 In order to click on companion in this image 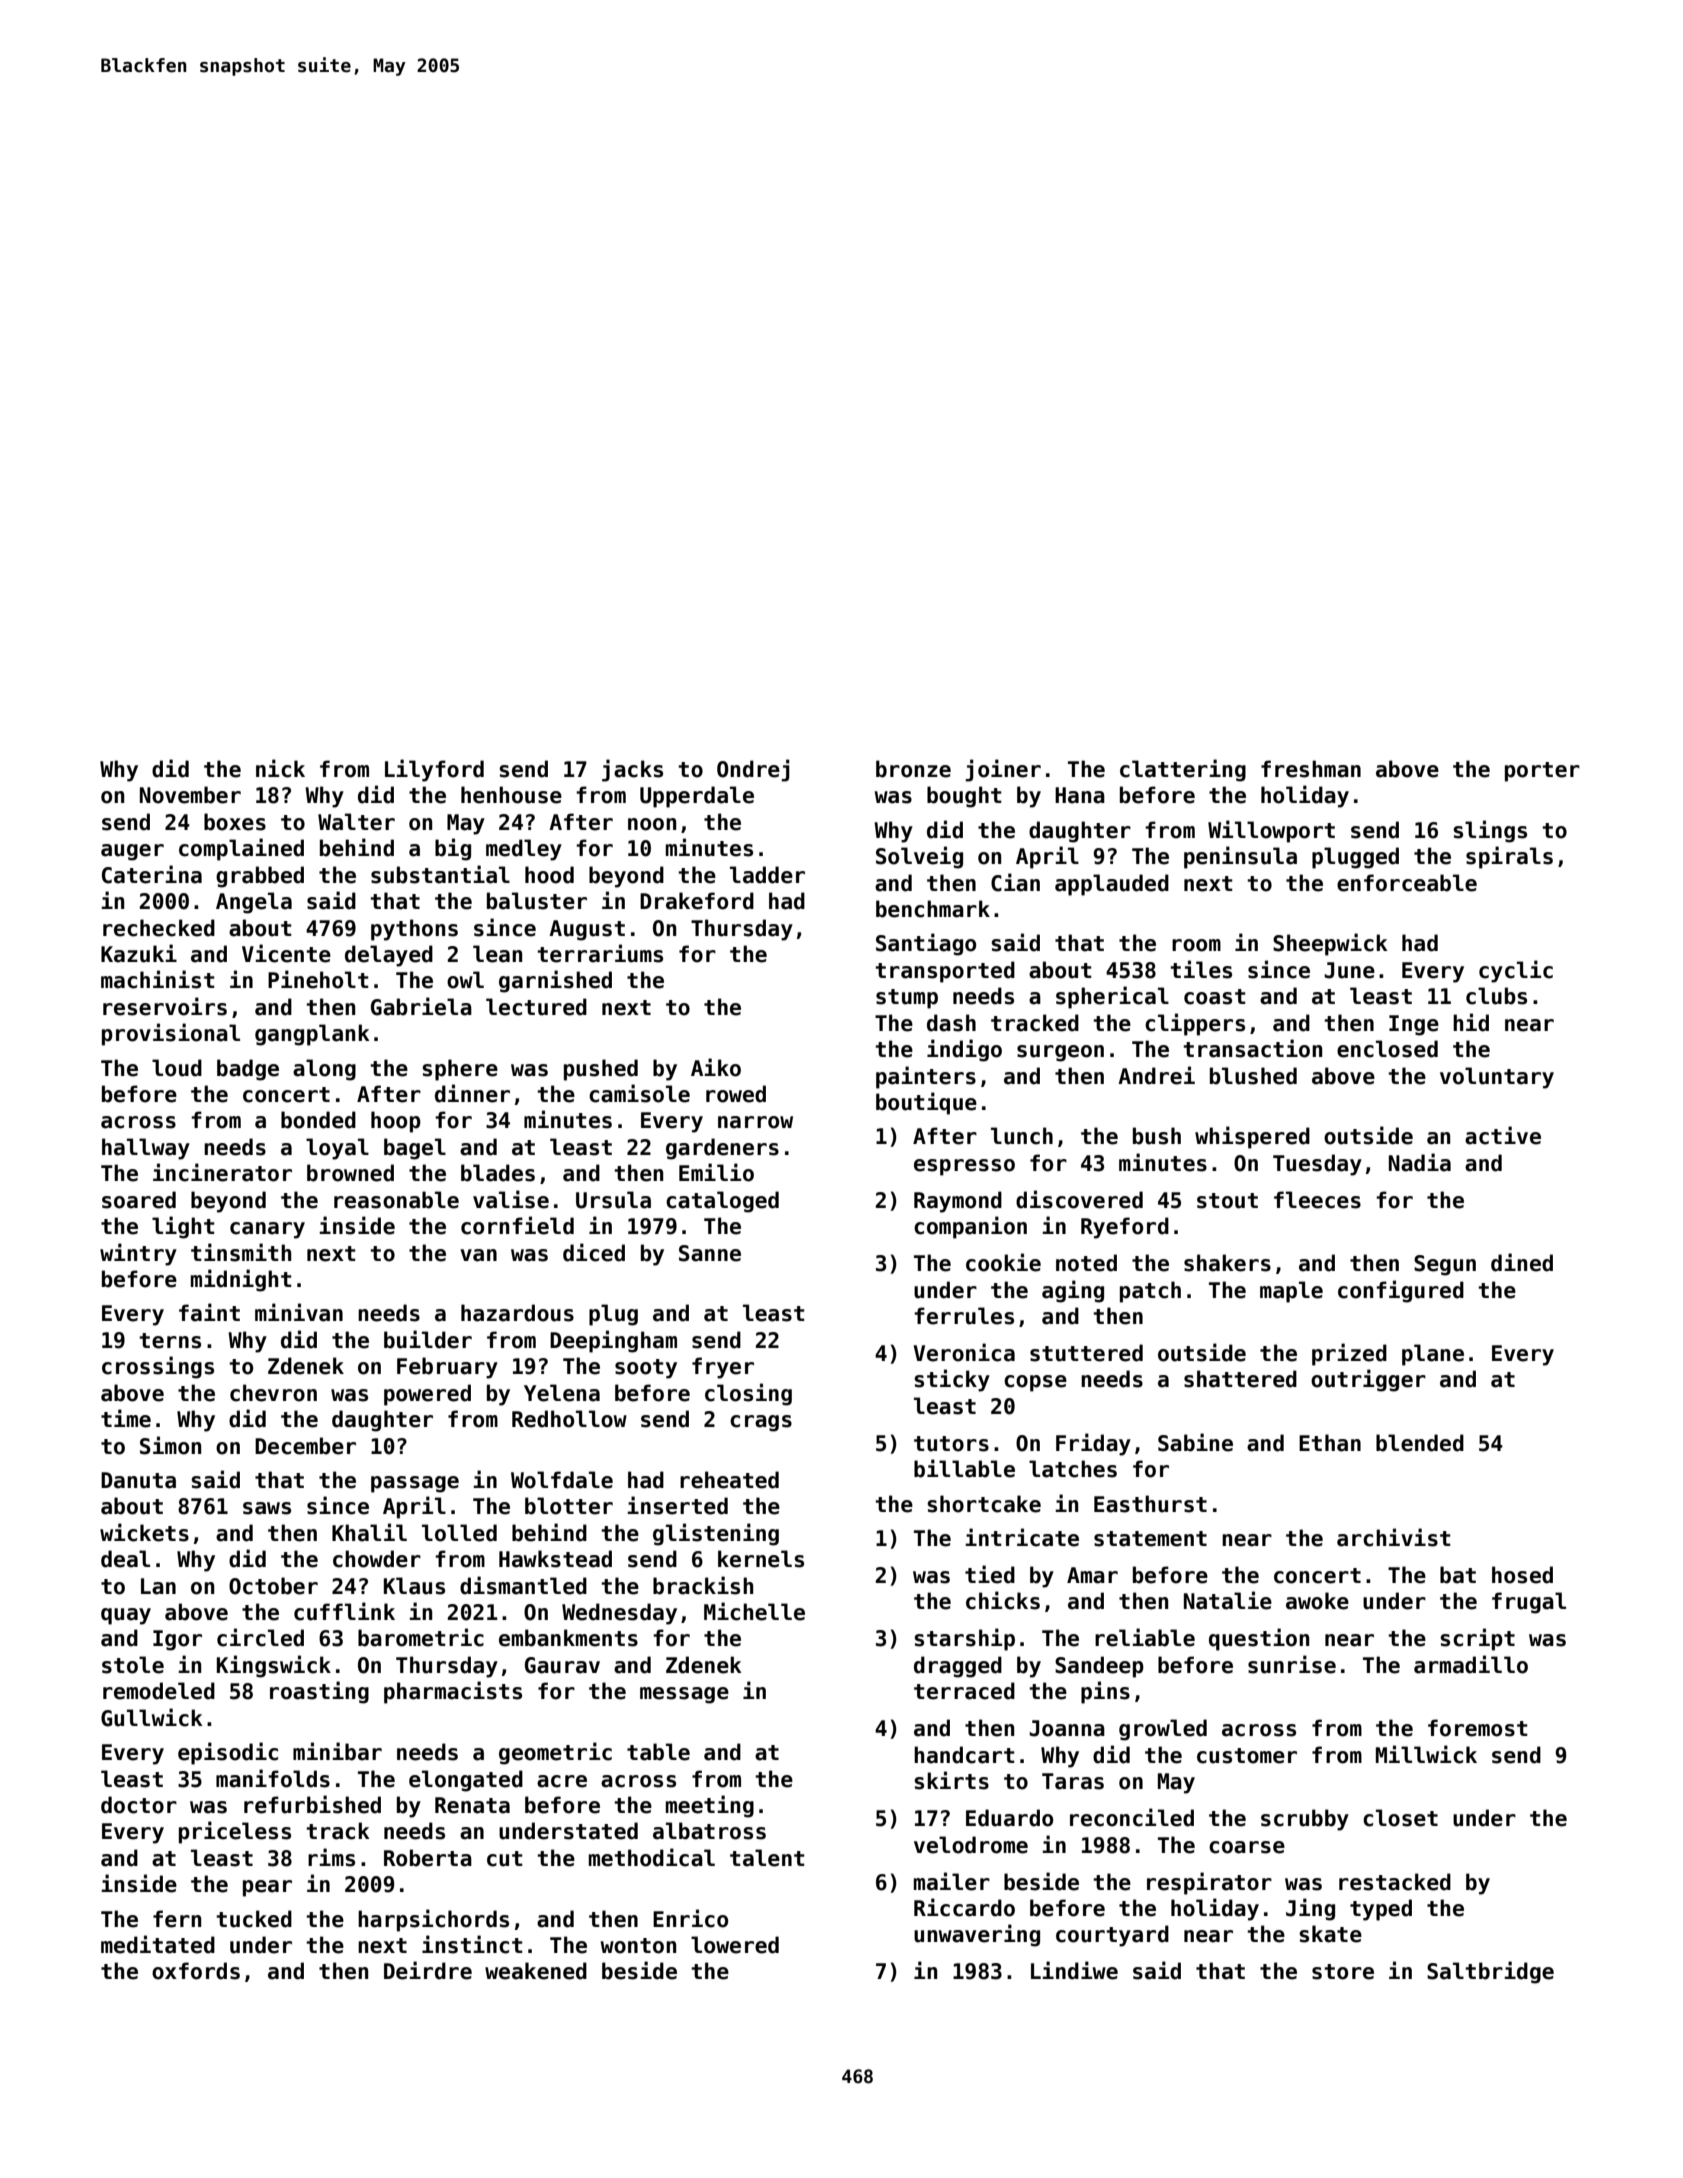, I will do `click(970, 1227)`.
